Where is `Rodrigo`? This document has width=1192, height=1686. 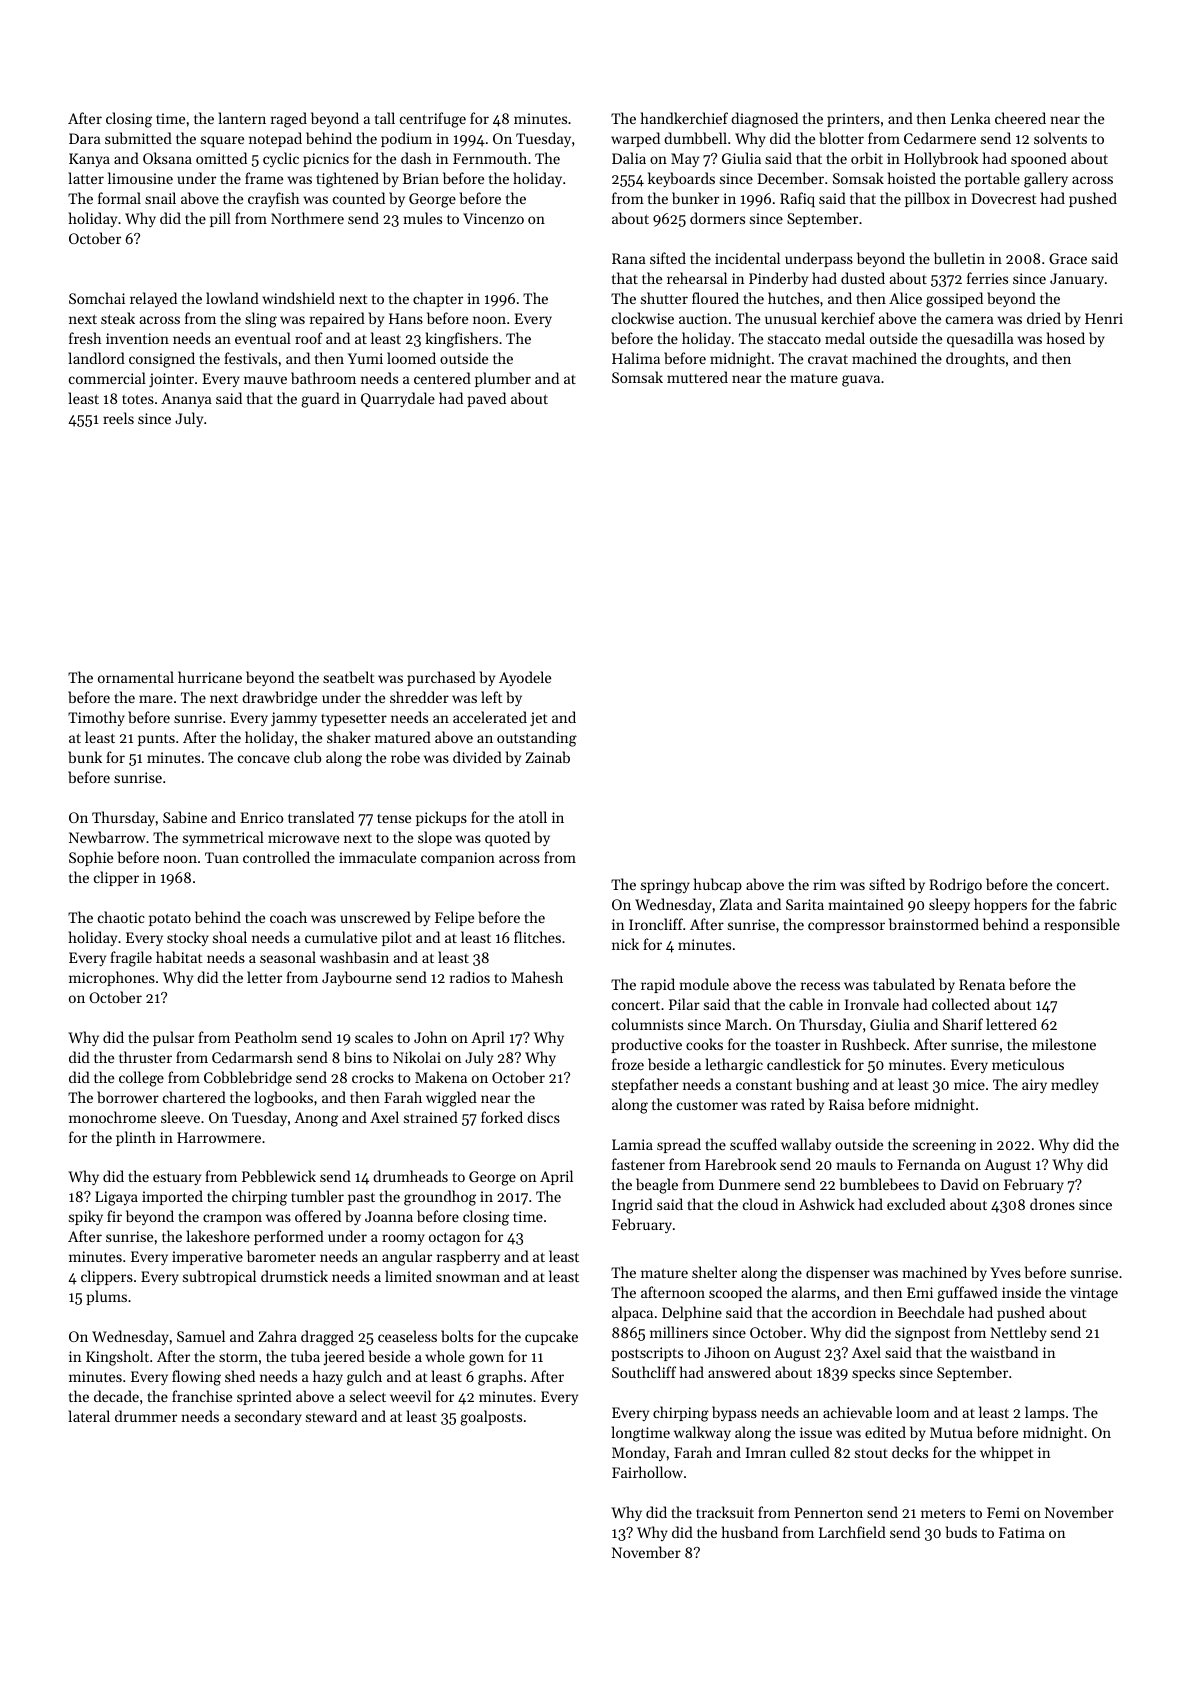
Rodrigo is located at coordinates (955, 886).
